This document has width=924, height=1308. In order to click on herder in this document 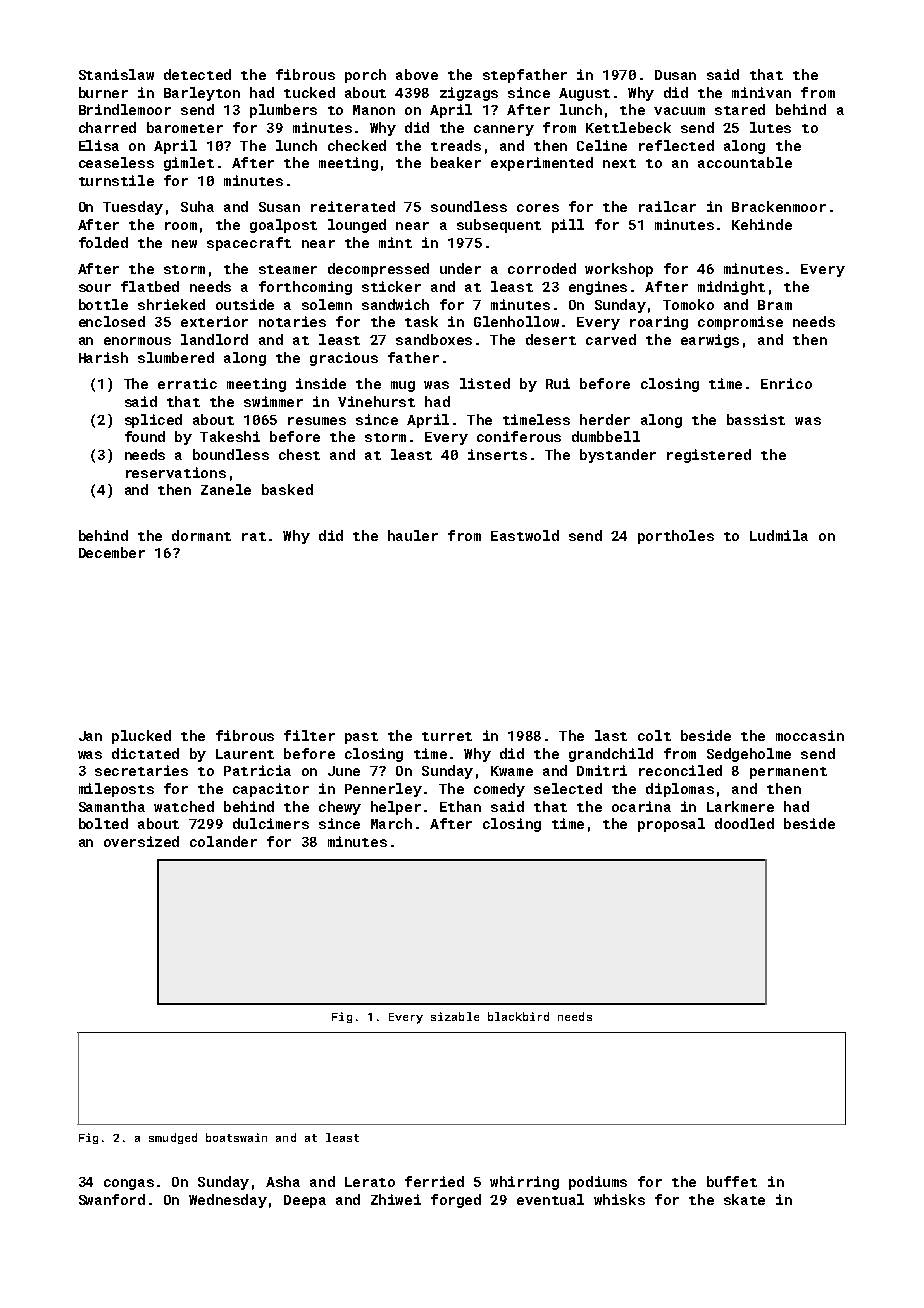, I will do `click(605, 419)`.
